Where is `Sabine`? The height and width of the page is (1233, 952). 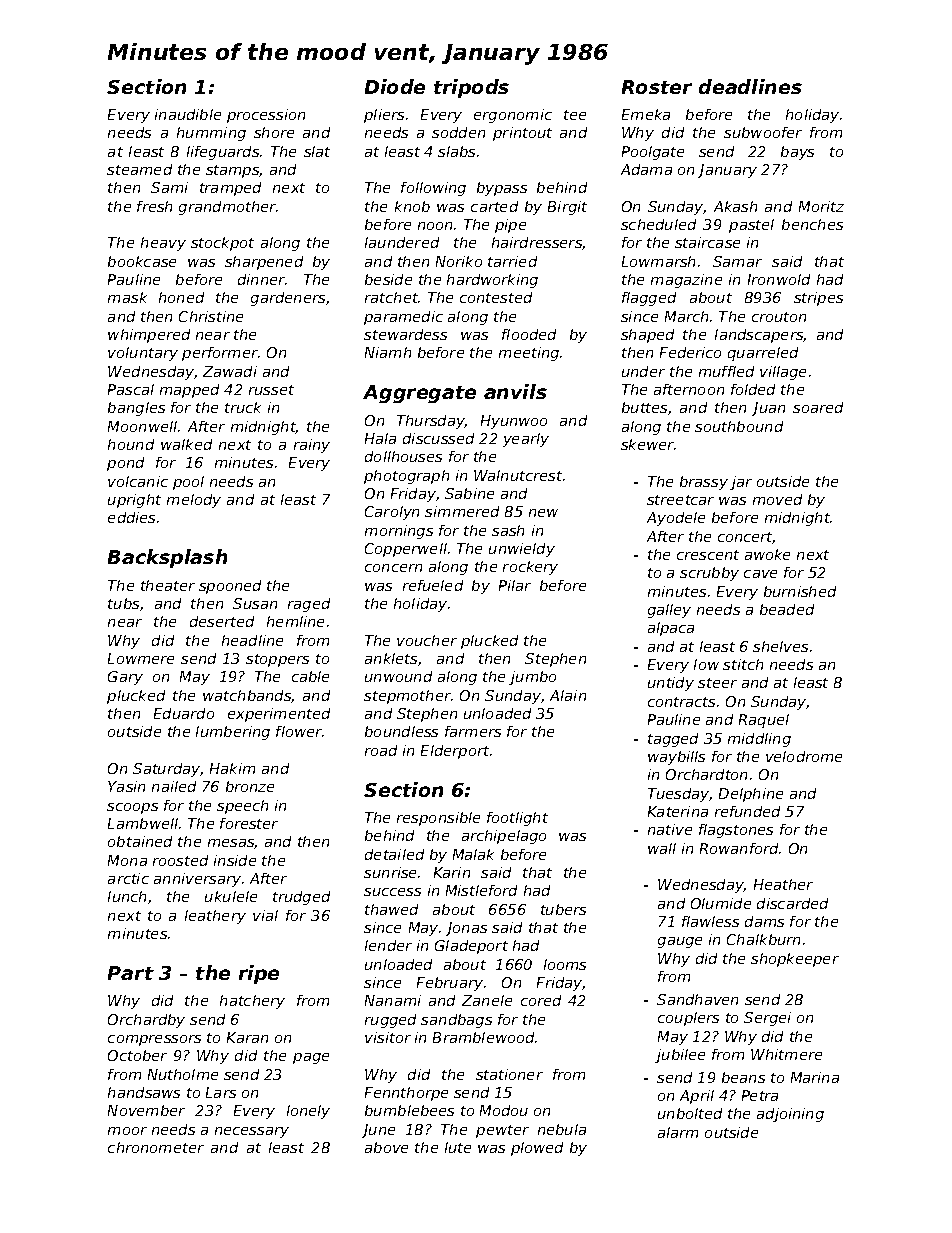
Sabine is located at coordinates (469, 493).
